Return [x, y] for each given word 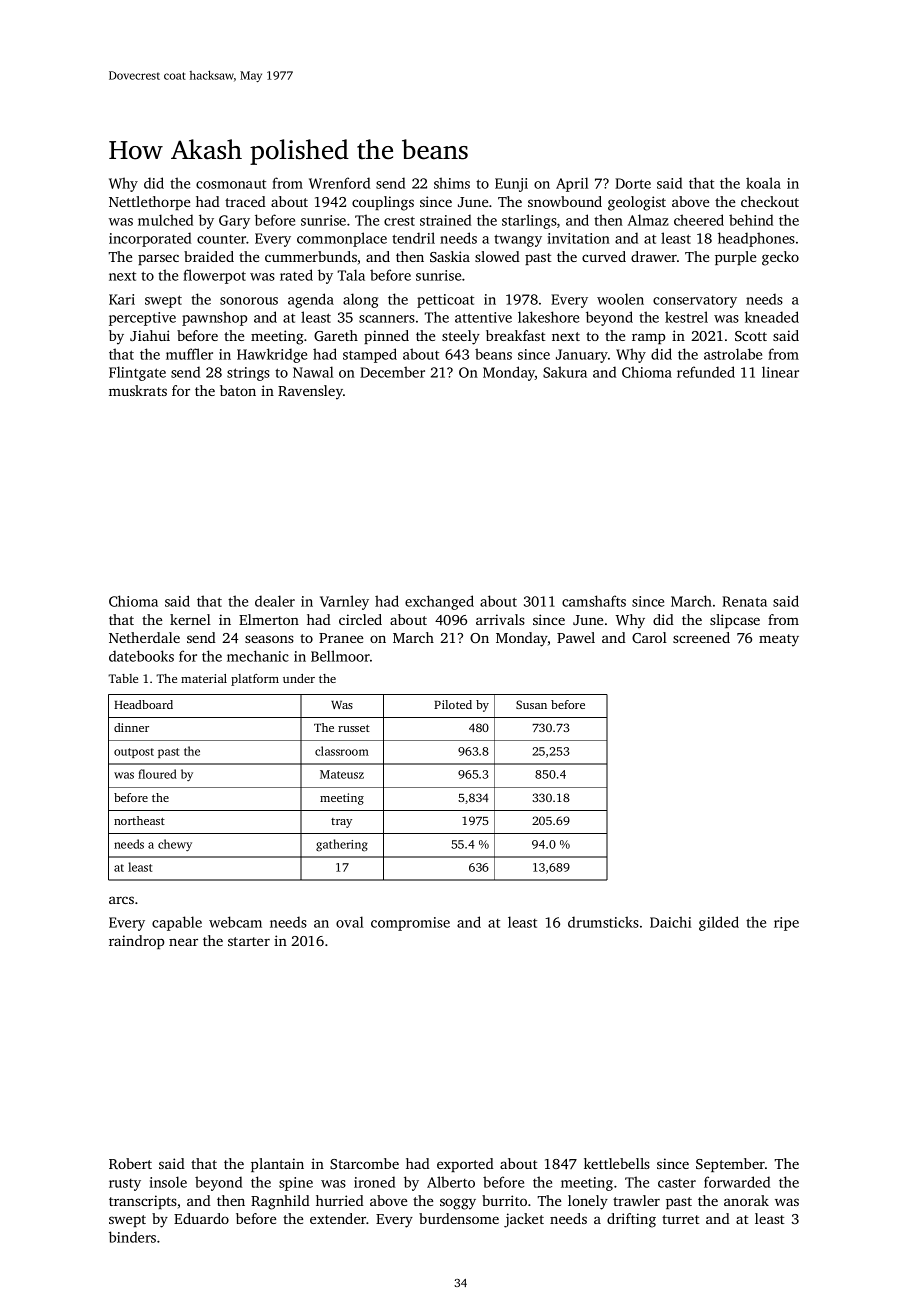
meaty [779, 640]
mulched [165, 220]
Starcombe [364, 1163]
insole [168, 1182]
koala [763, 183]
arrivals [500, 619]
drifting [631, 1220]
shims [452, 183]
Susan [531, 704]
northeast [139, 820]
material [204, 678]
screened [701, 637]
